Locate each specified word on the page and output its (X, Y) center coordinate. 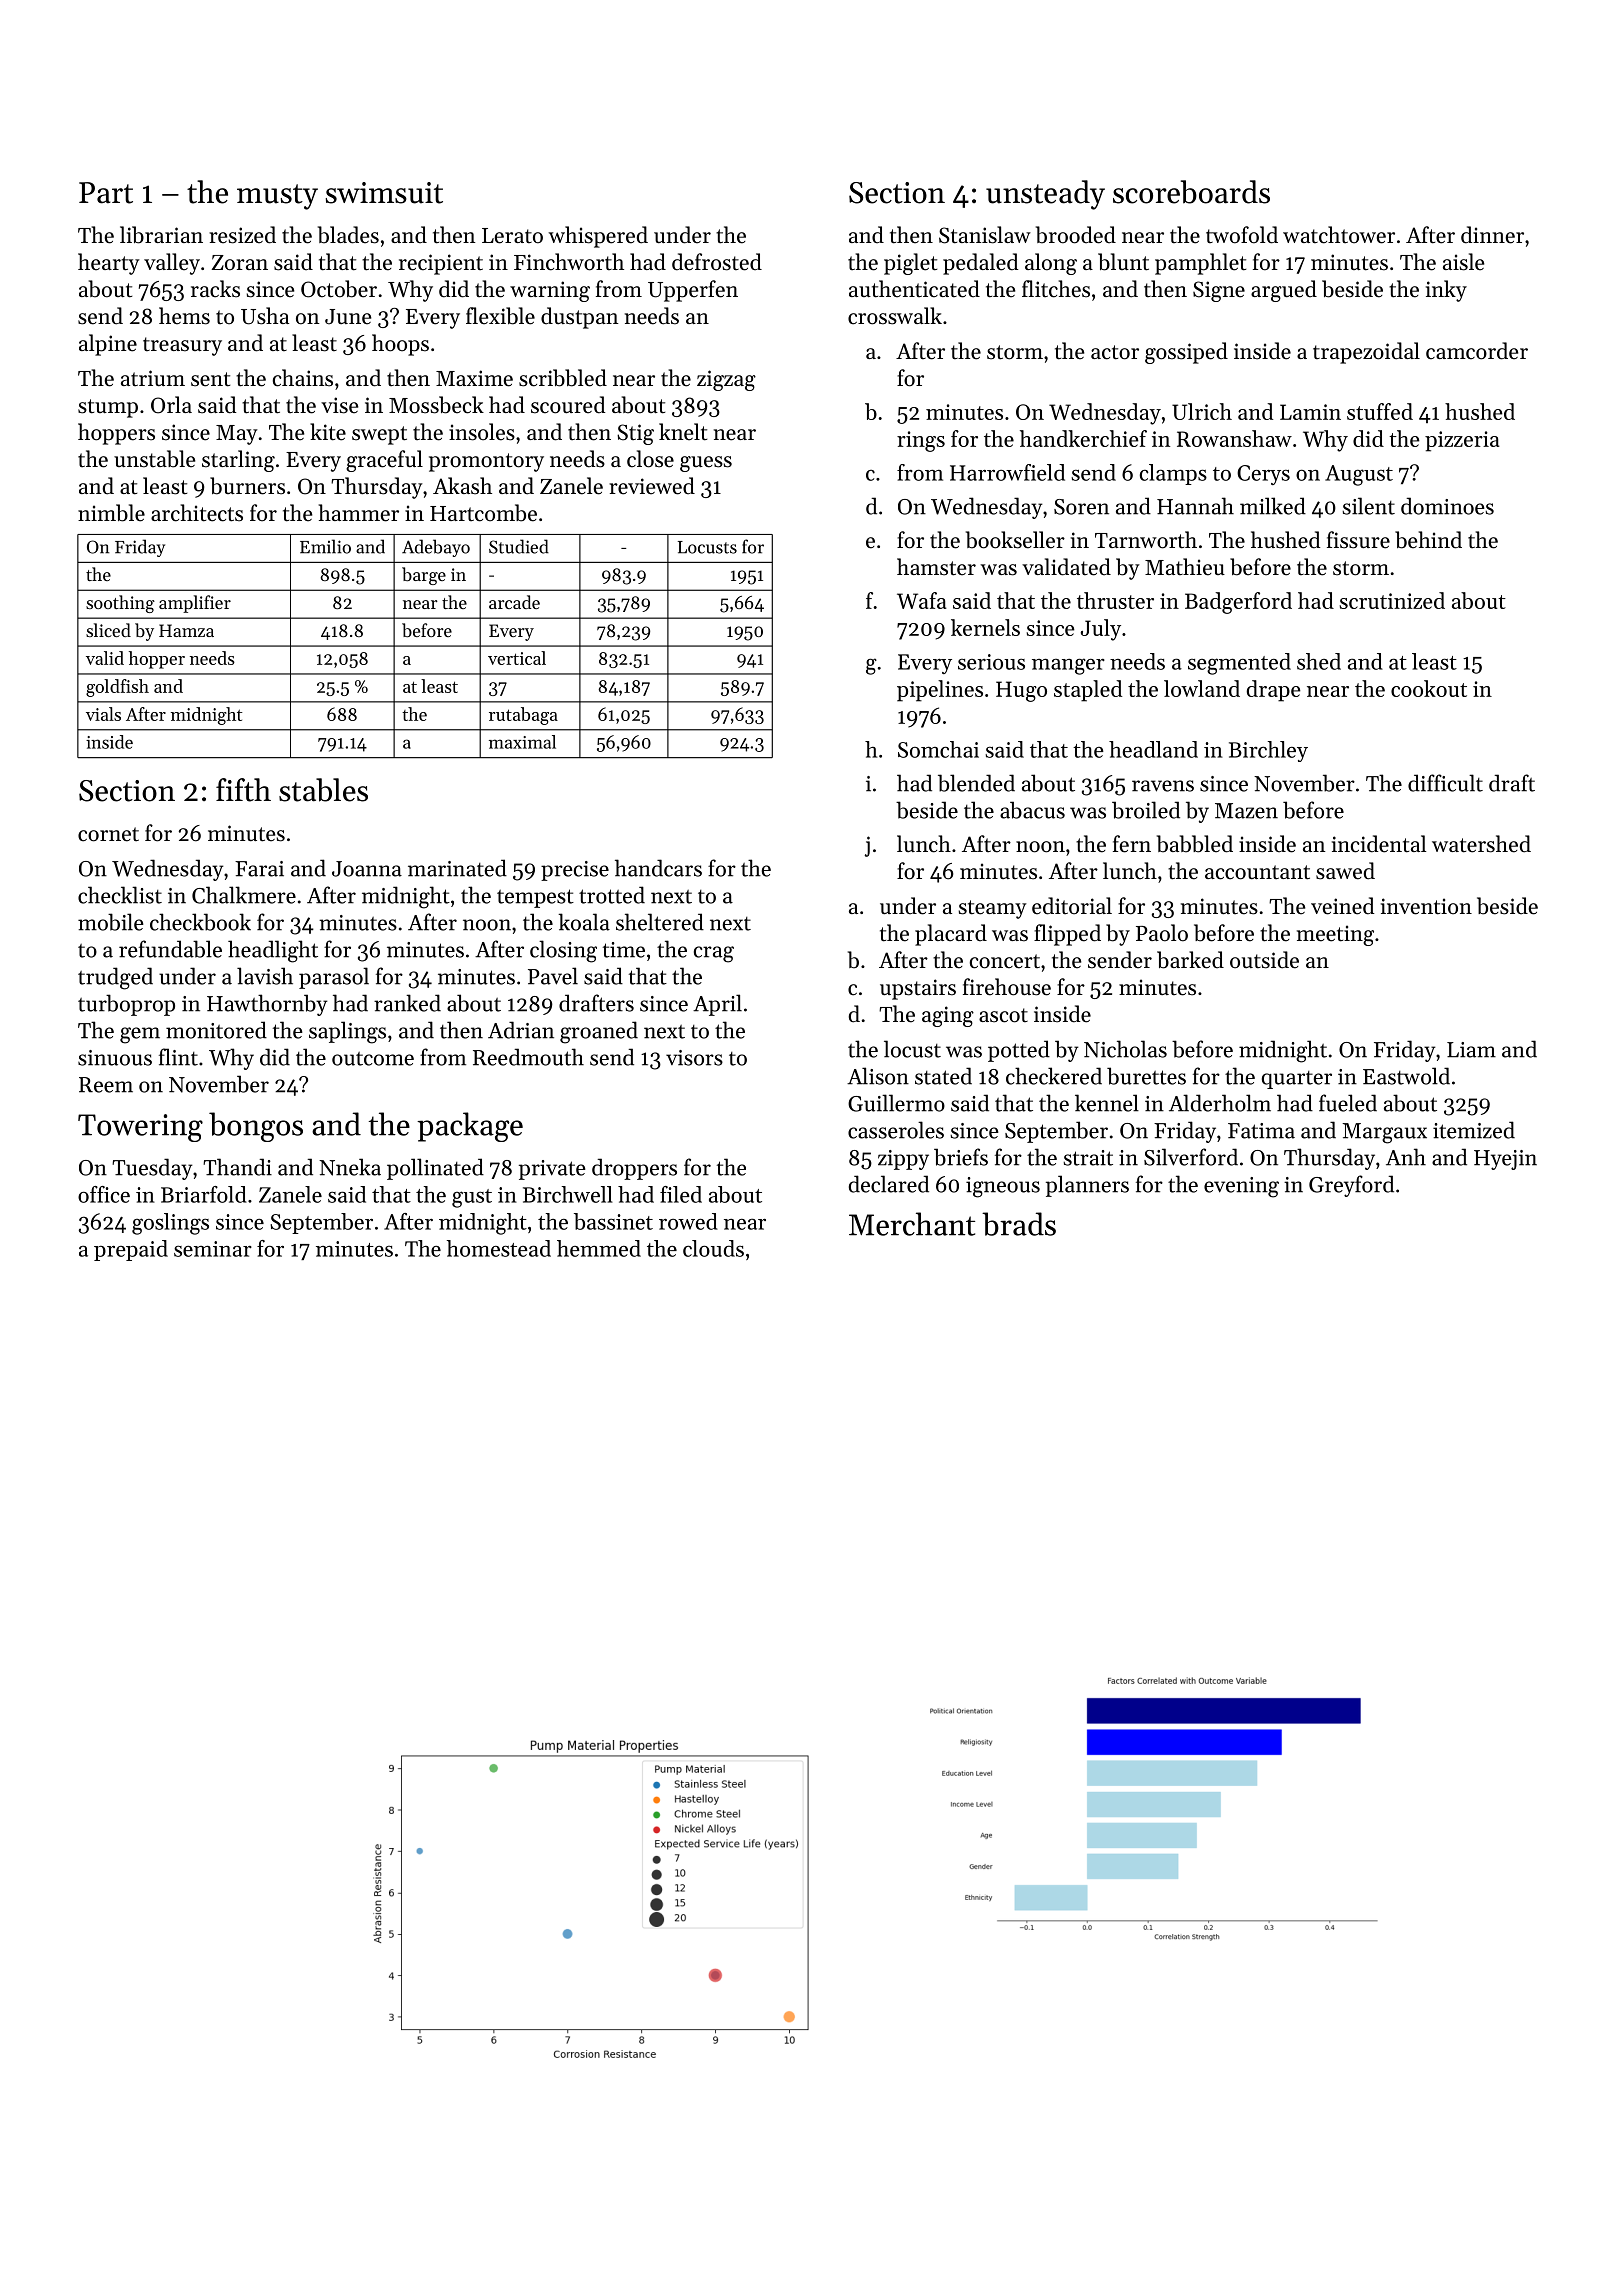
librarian (161, 235)
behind (1428, 540)
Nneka (350, 1167)
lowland (1202, 688)
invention (1426, 906)
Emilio (325, 546)
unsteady (1045, 195)
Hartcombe (483, 513)
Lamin (1310, 412)
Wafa (922, 600)
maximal (522, 742)
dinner (1492, 235)
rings (921, 441)
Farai (259, 869)
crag (714, 954)
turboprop (126, 1005)
